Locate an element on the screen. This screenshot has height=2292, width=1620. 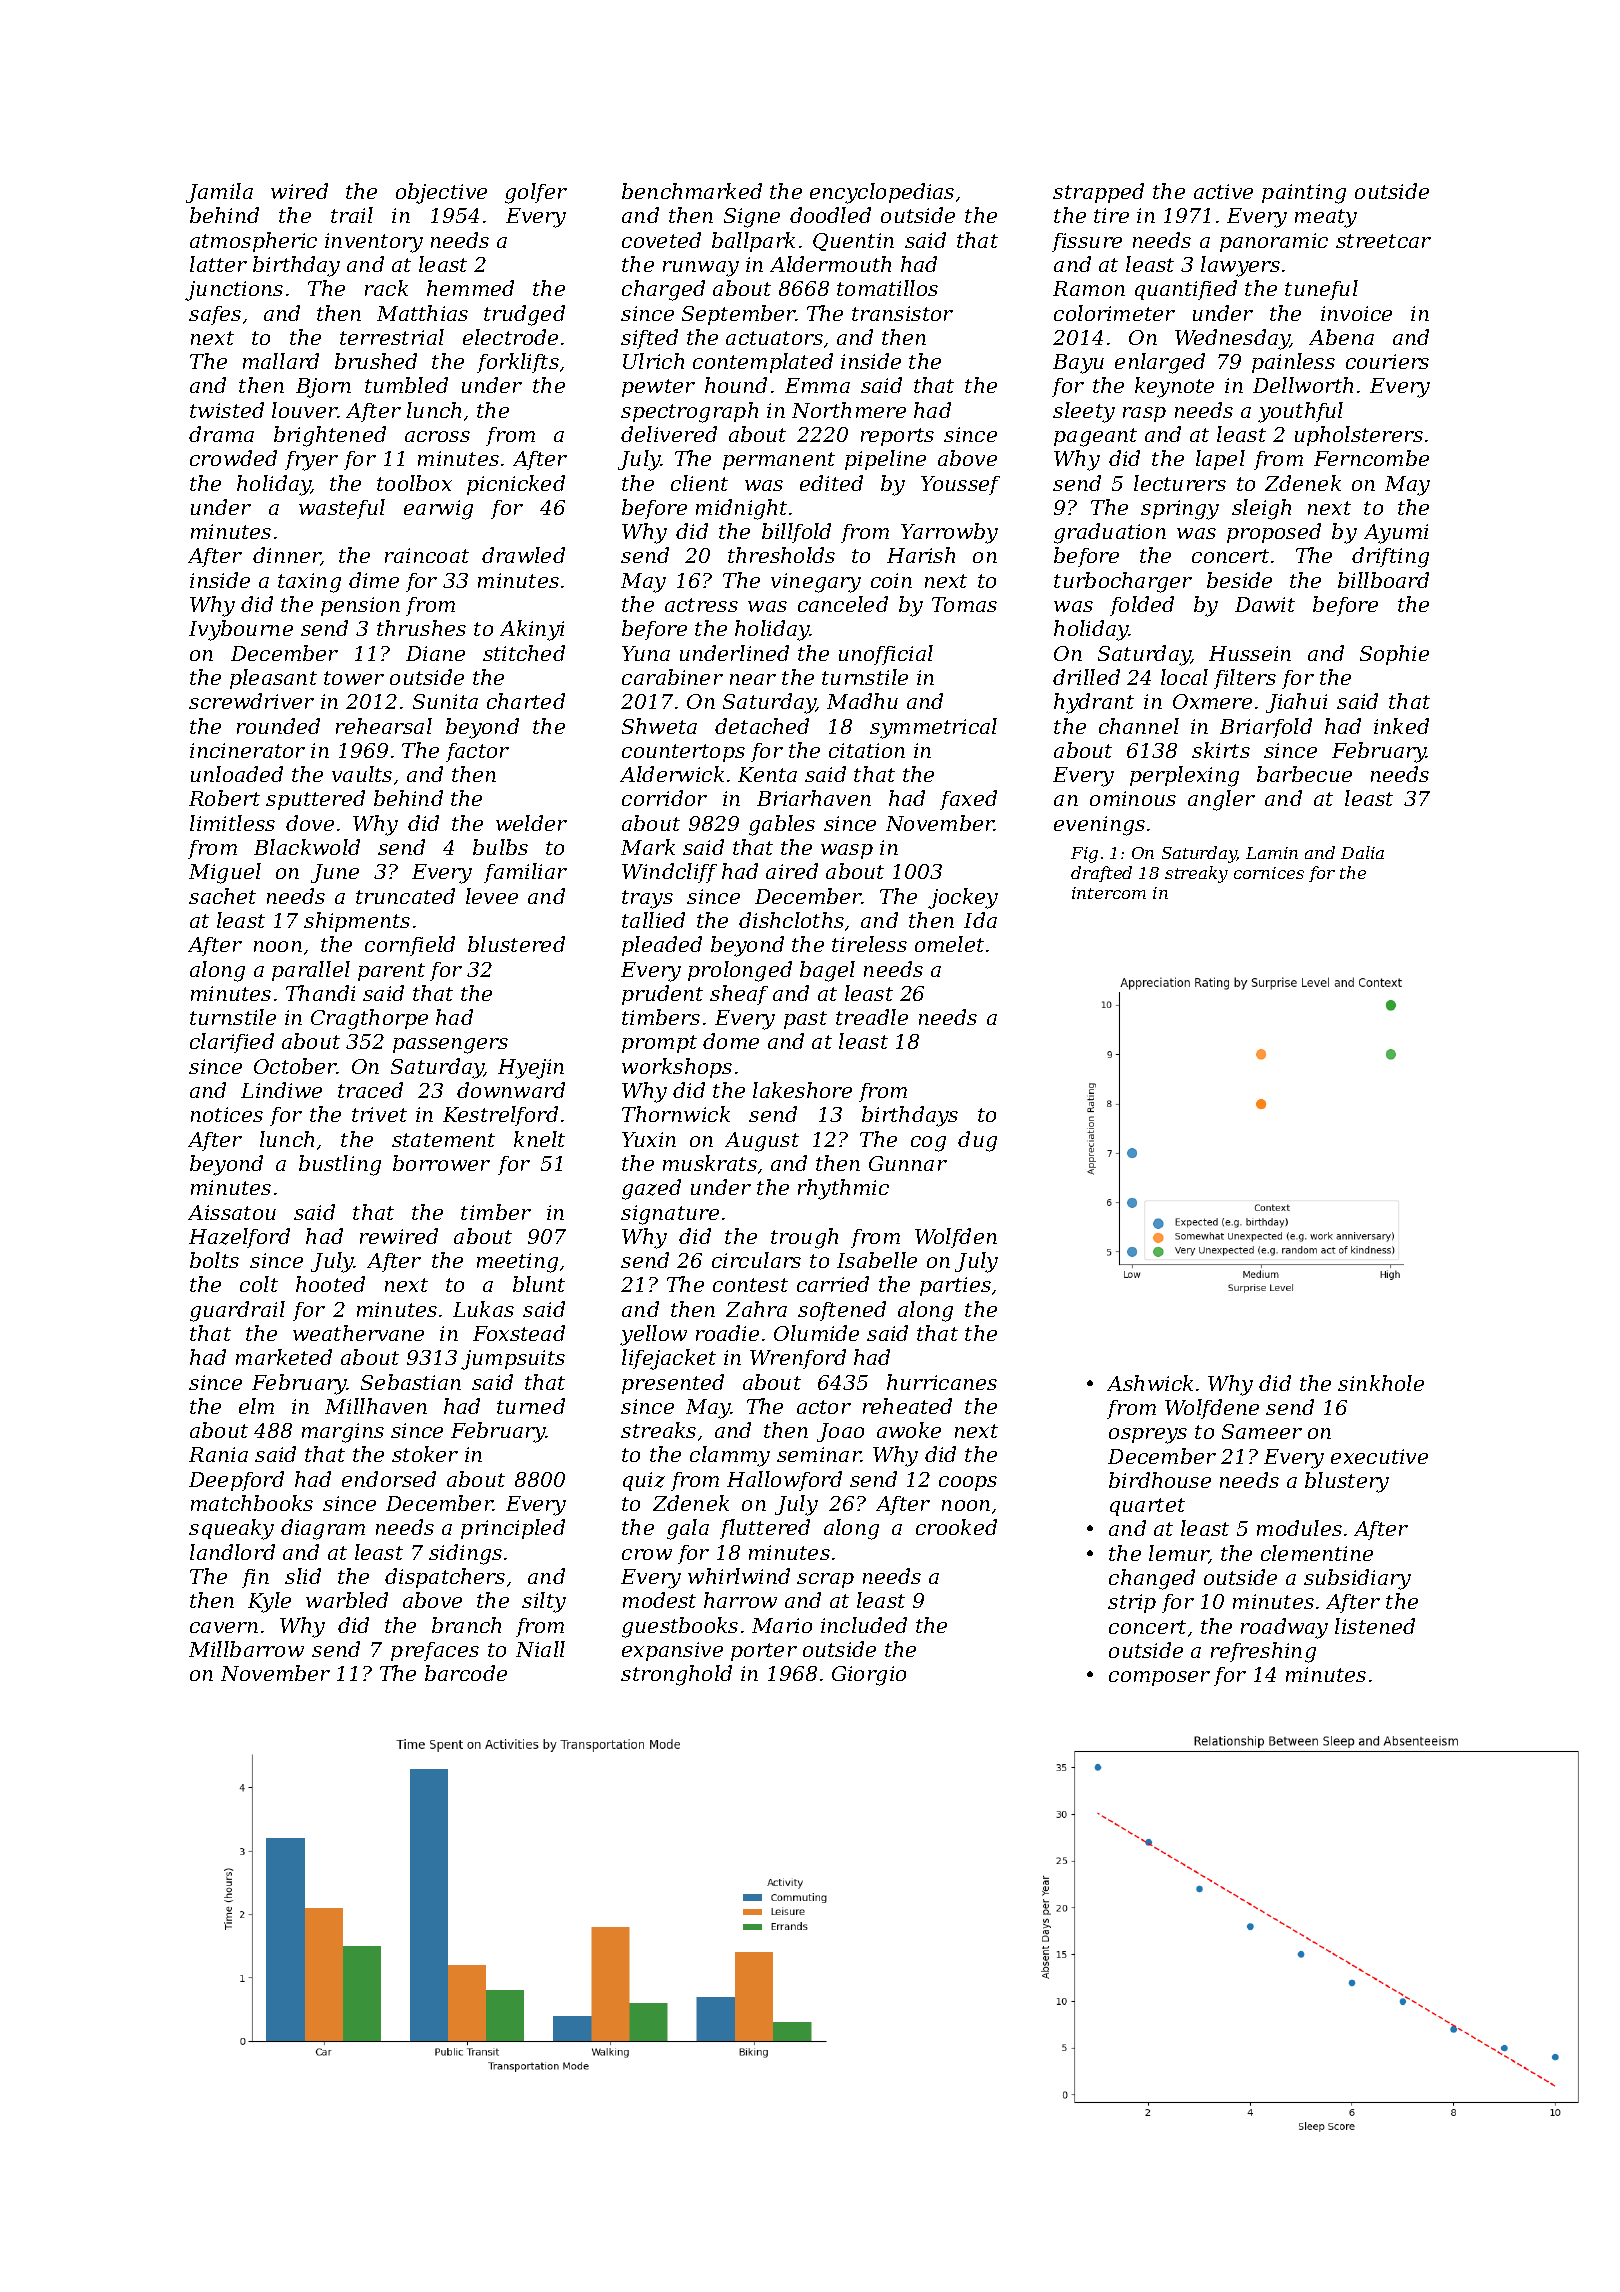
Aissatou is located at coordinates (232, 1212).
